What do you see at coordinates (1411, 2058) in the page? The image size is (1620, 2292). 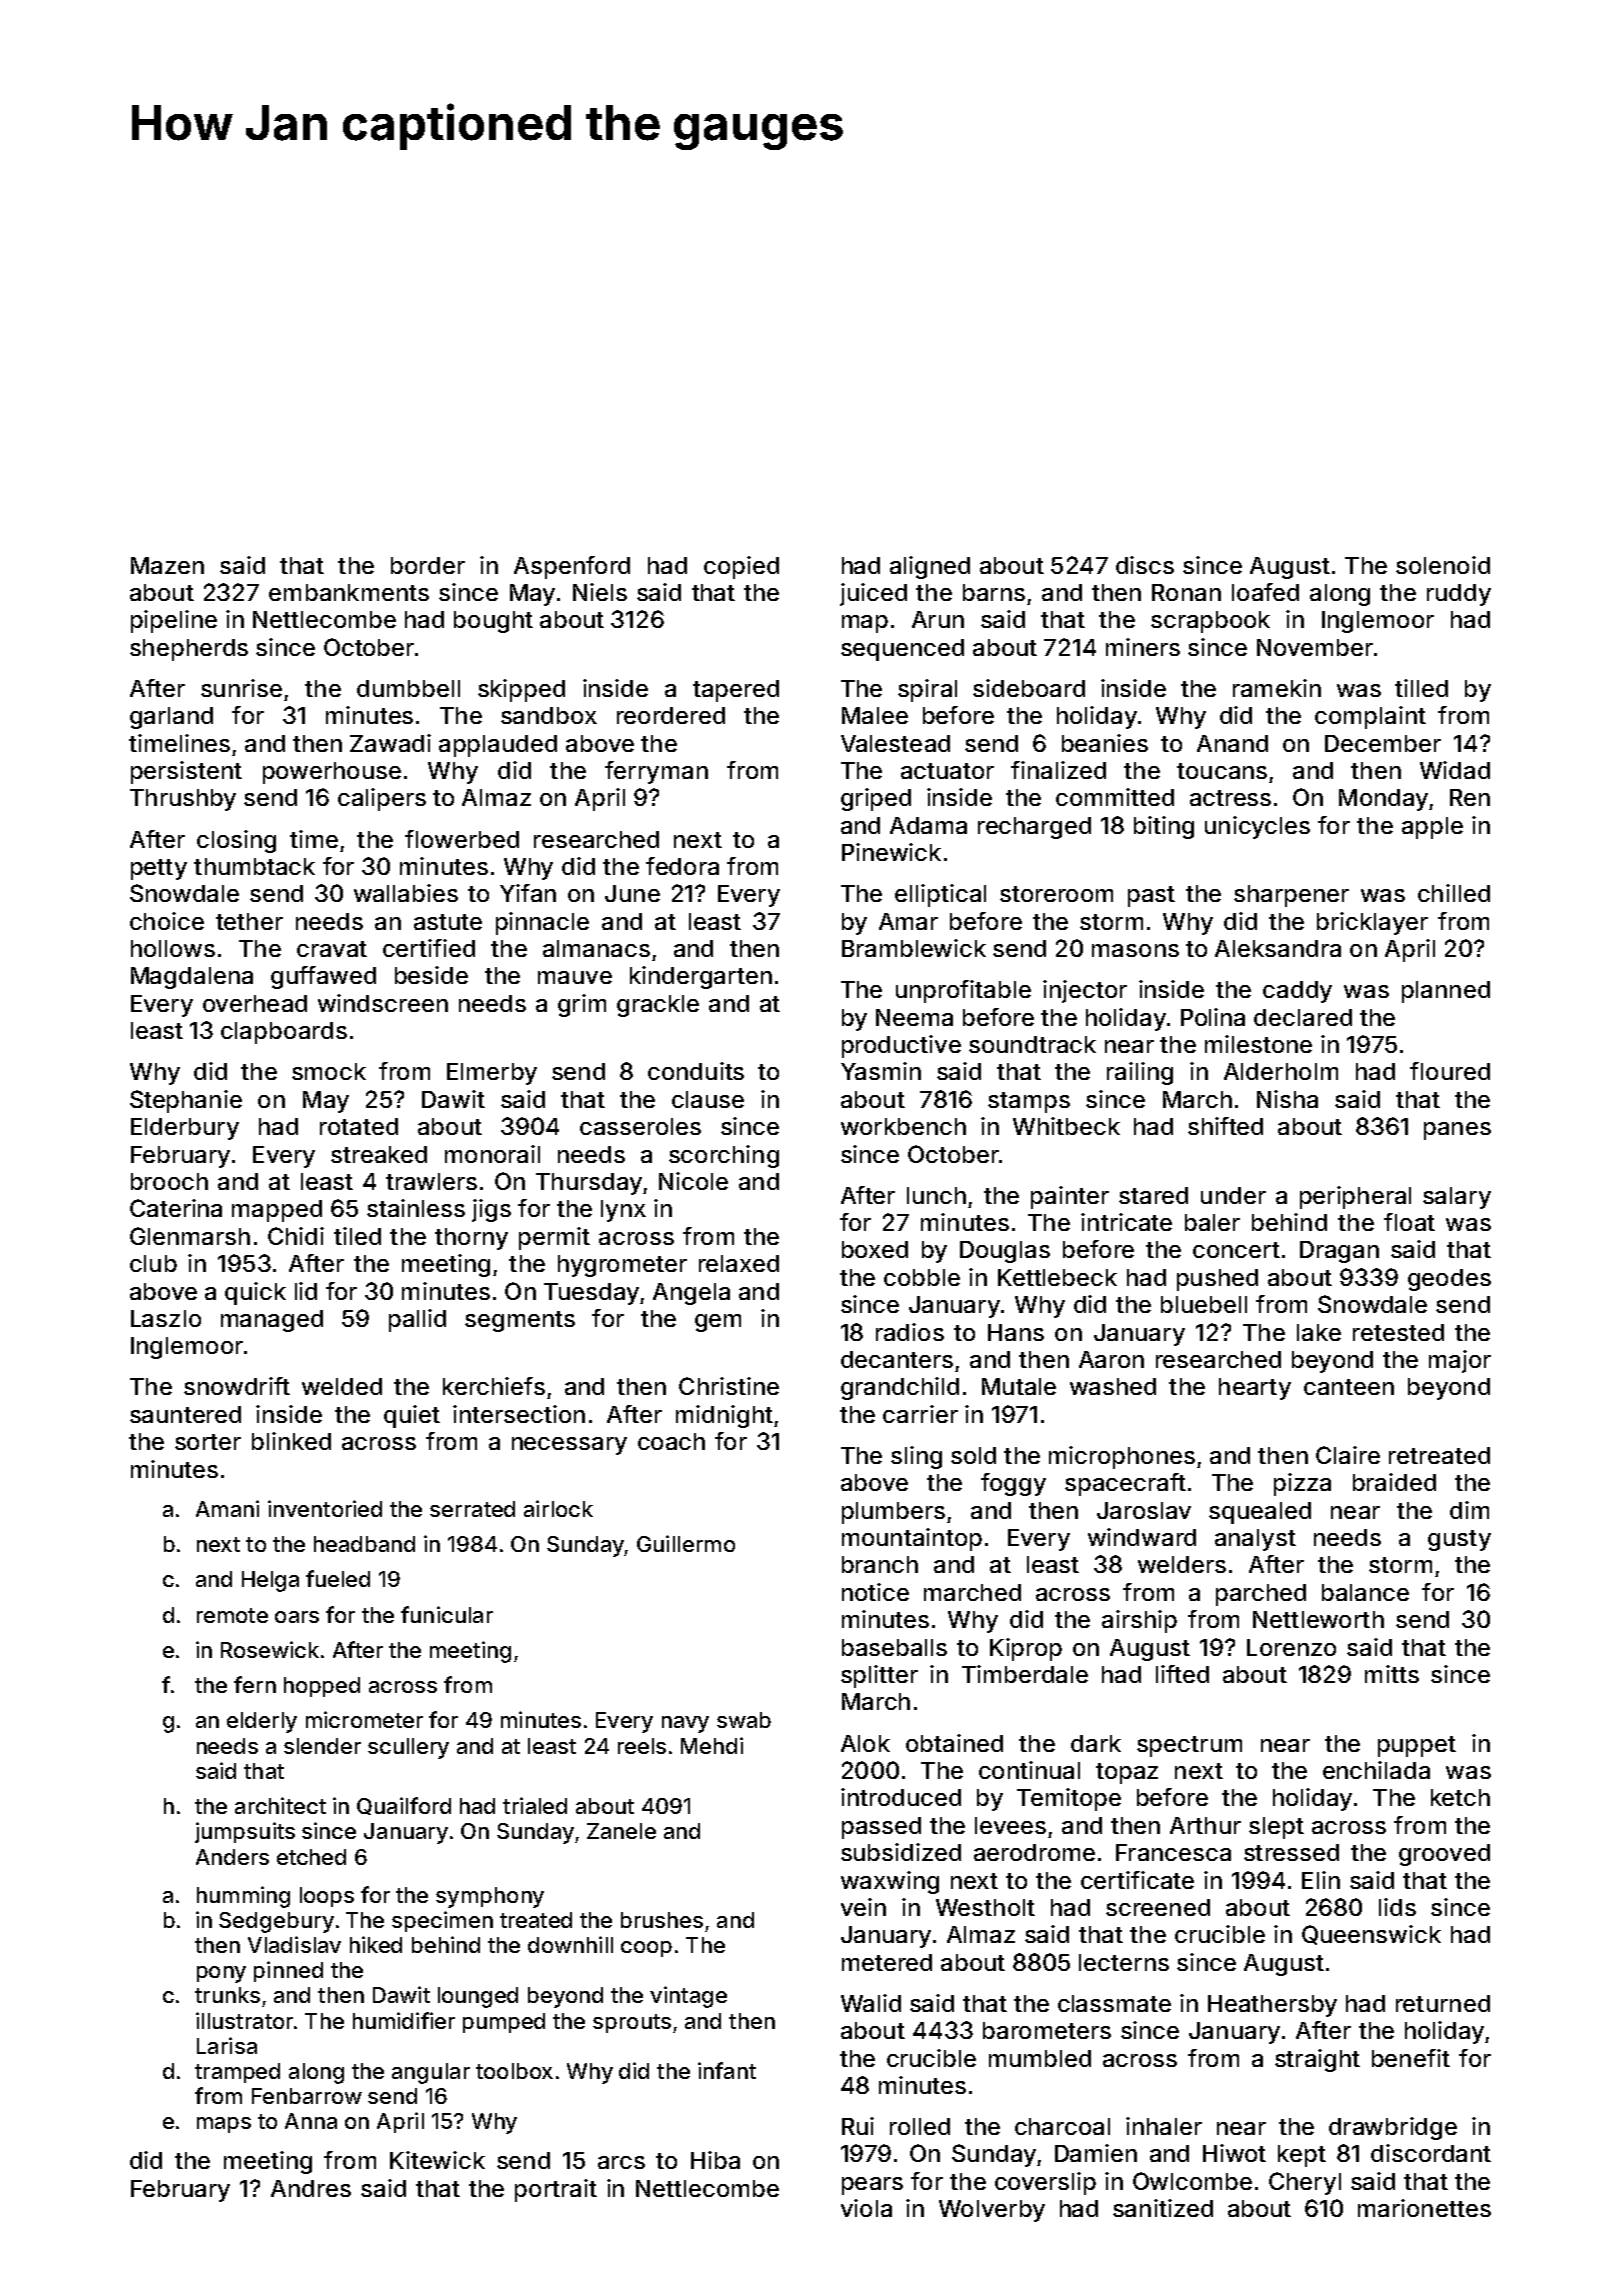 I see `benefit` at bounding box center [1411, 2058].
